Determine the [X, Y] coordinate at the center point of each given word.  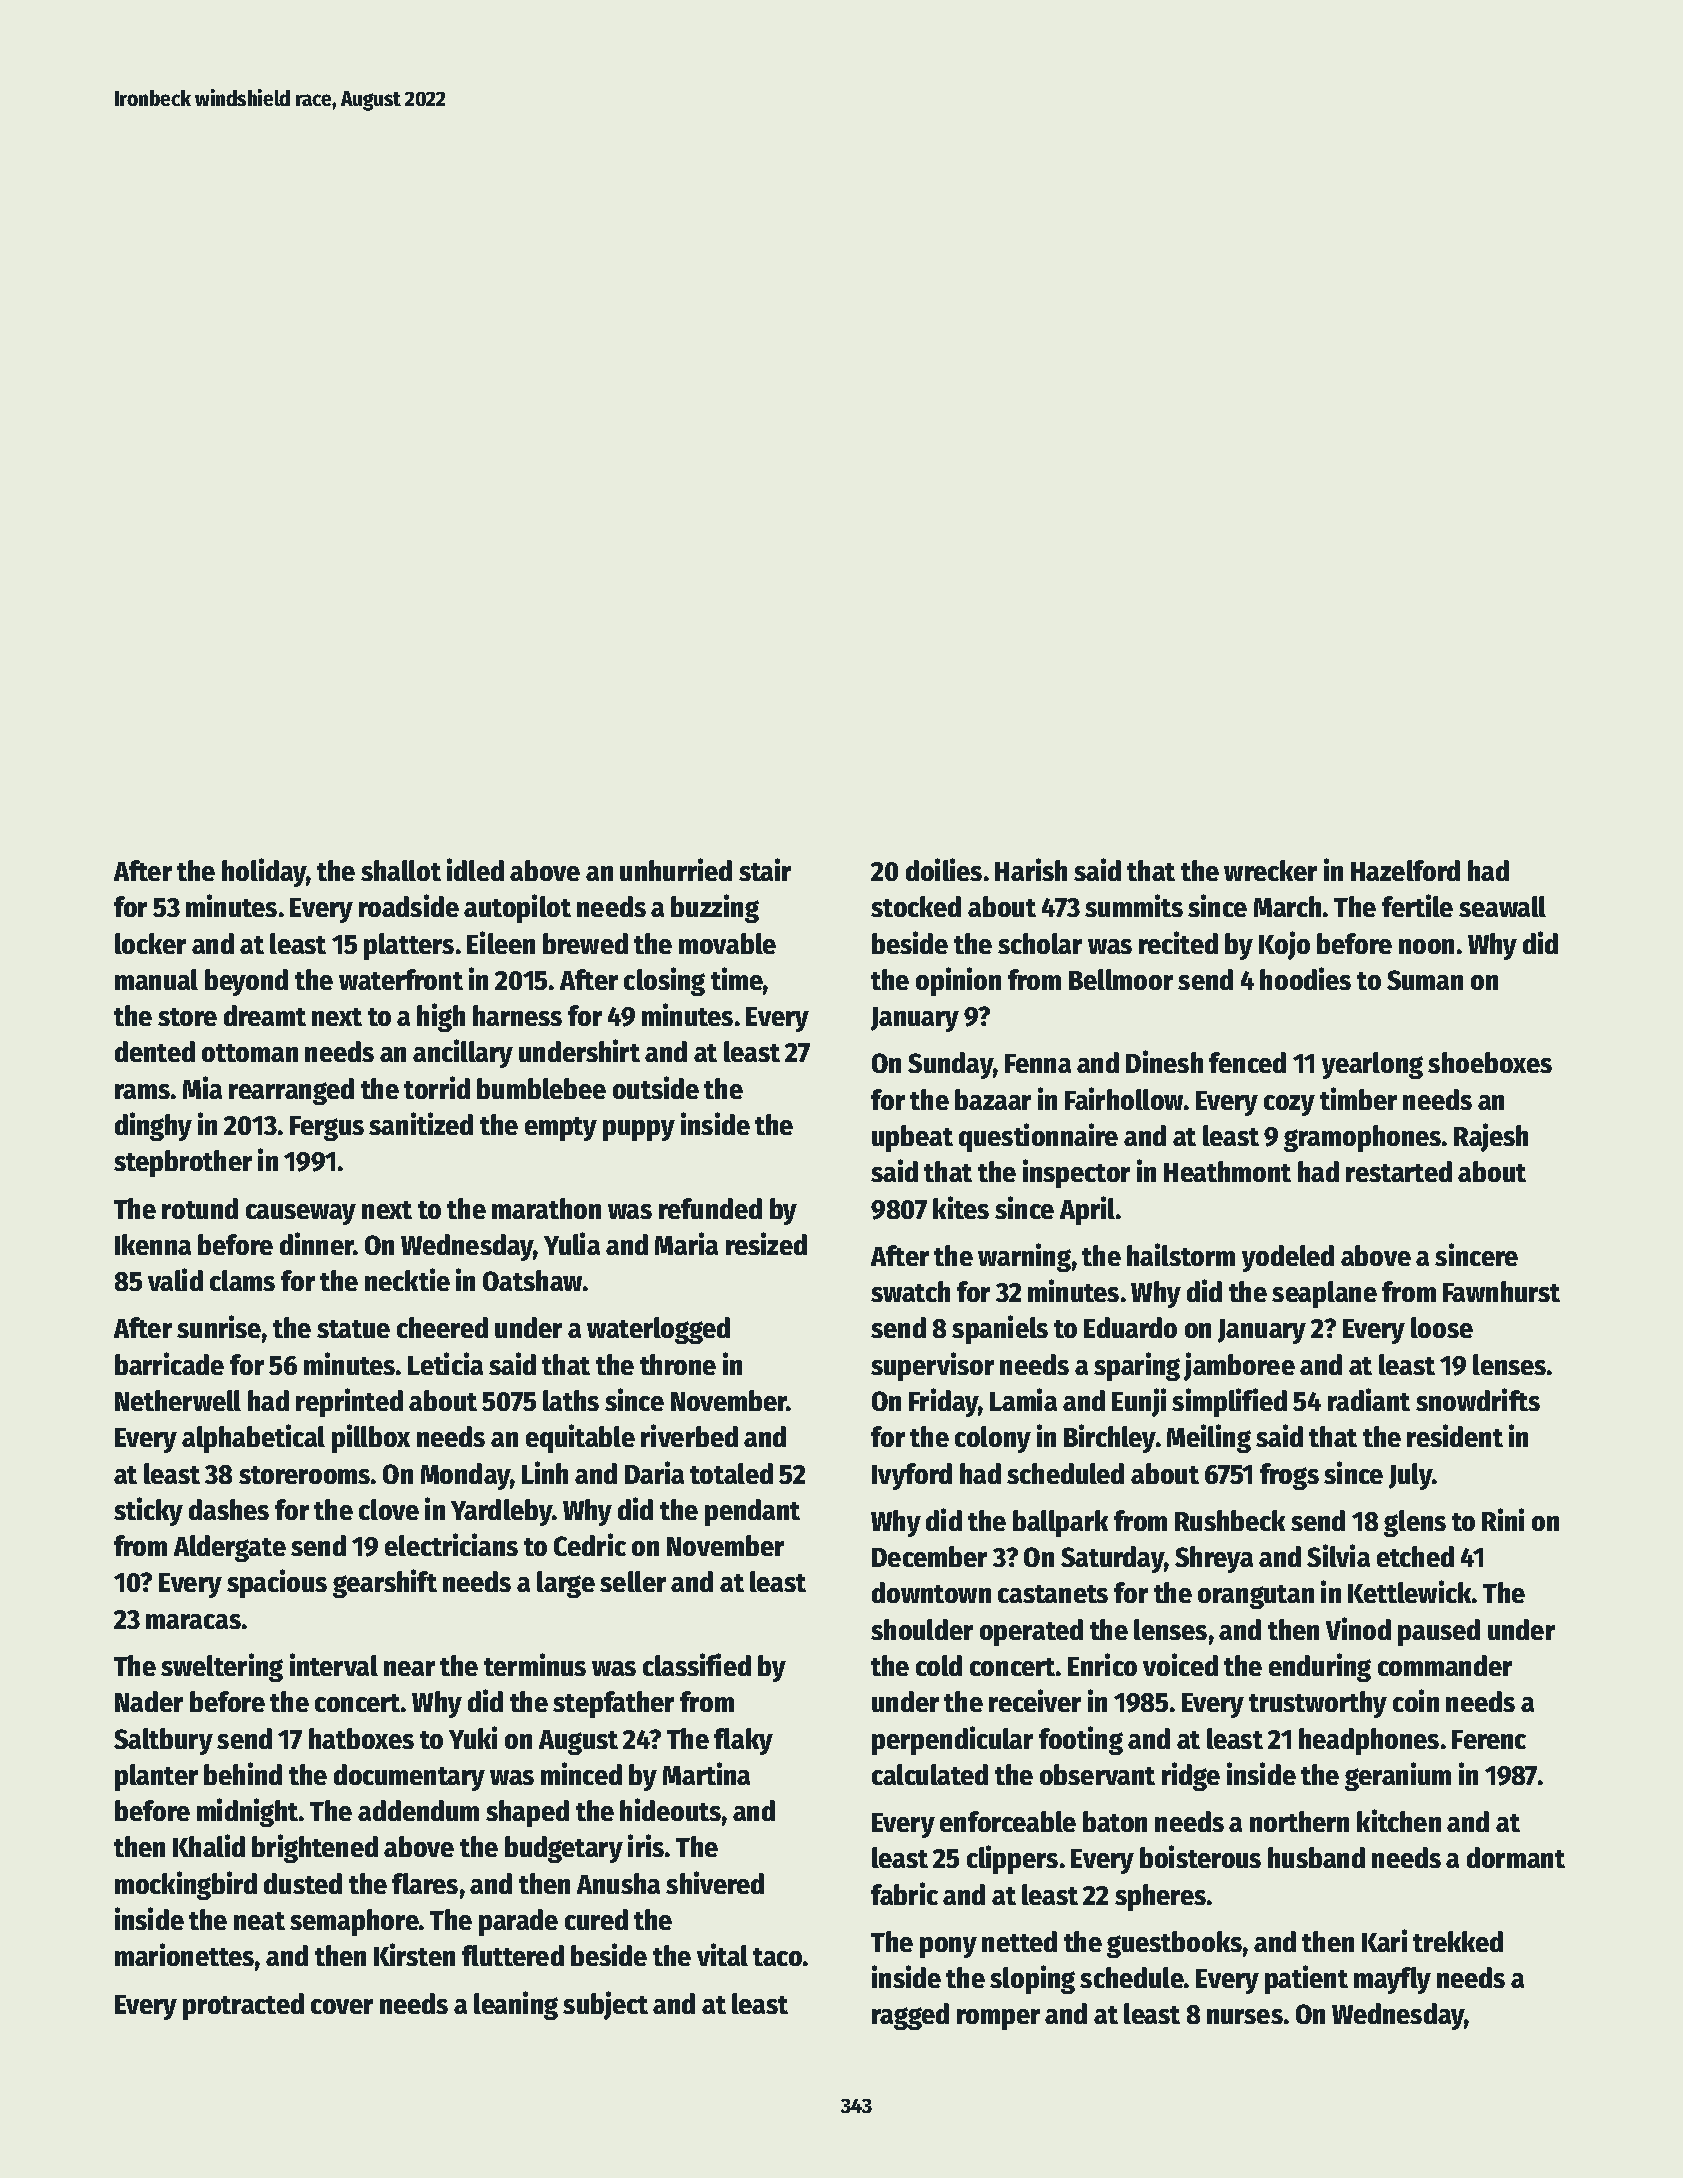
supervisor [932, 1366]
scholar [1040, 943]
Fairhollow [1124, 1098]
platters [409, 946]
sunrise [219, 1326]
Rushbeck [1230, 1520]
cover [342, 2006]
